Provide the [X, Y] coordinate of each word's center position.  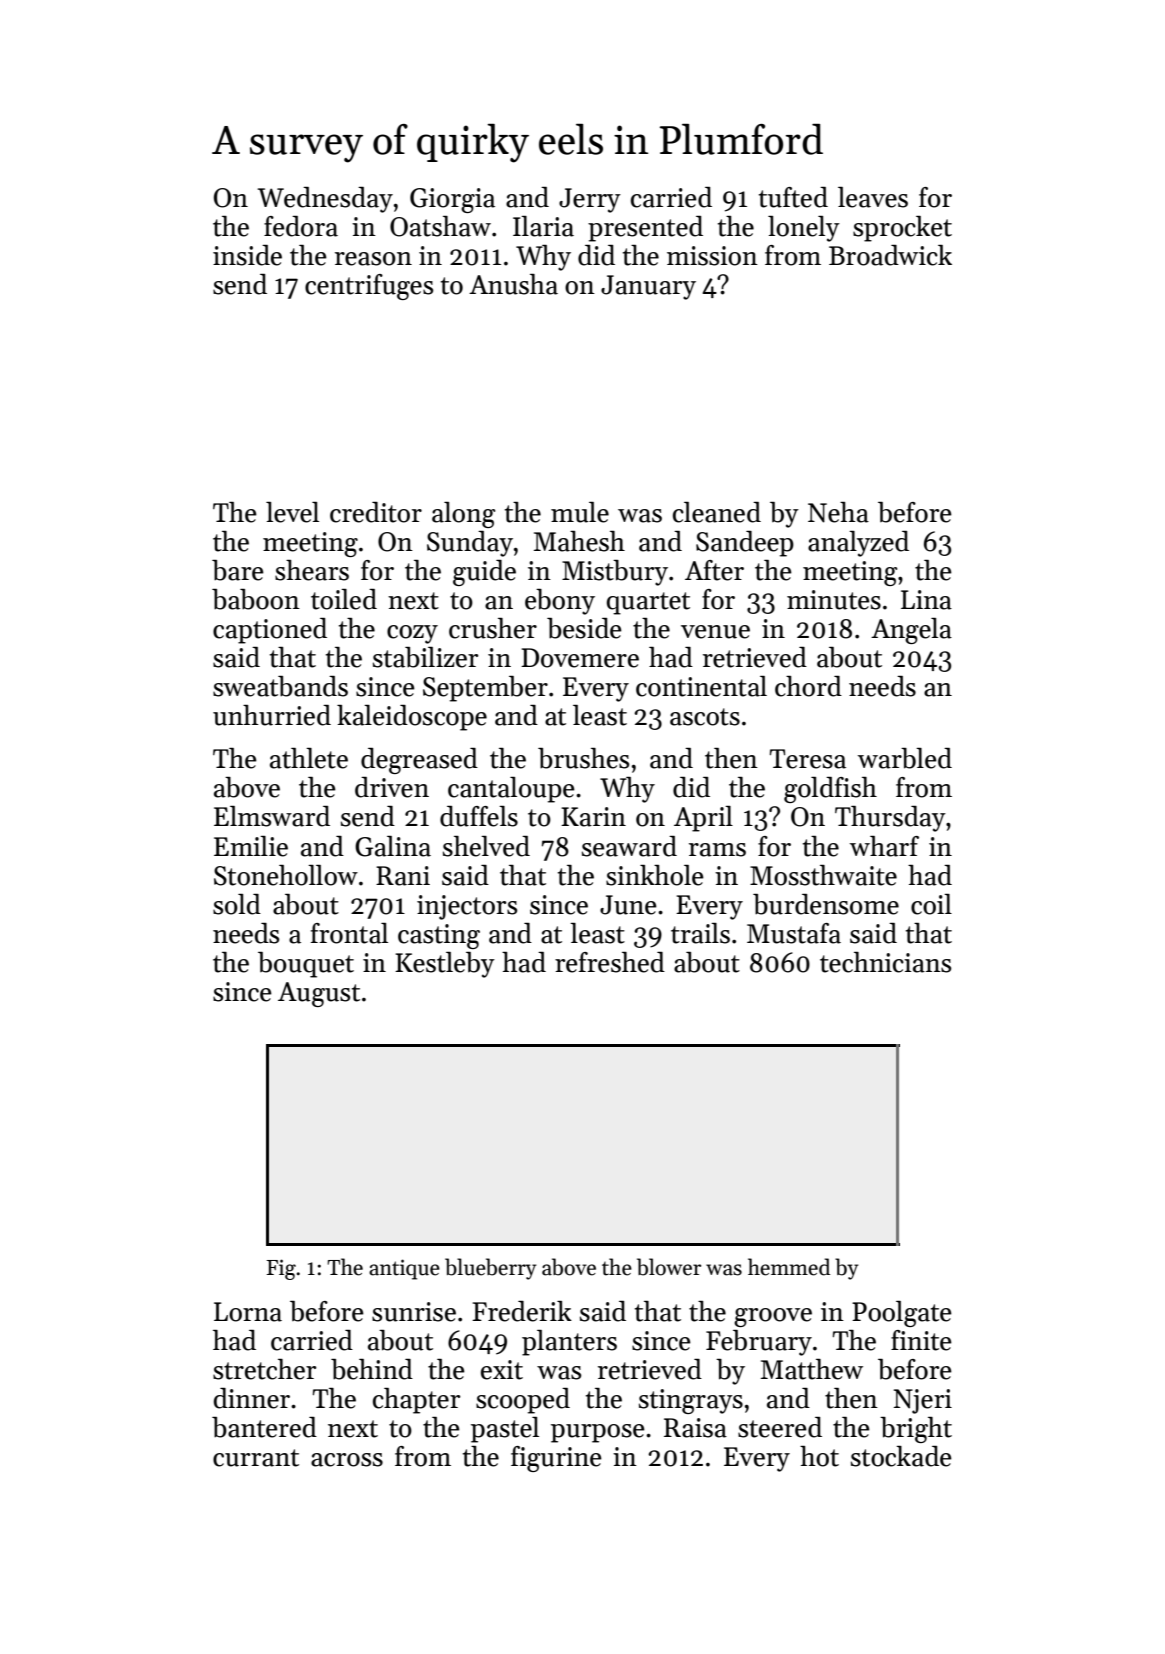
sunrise [414, 1312]
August [319, 994]
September [485, 689]
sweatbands [280, 686]
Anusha [513, 284]
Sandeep [745, 544]
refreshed [610, 962]
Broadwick [890, 255]
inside [247, 255]
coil [931, 904]
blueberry [490, 1269]
